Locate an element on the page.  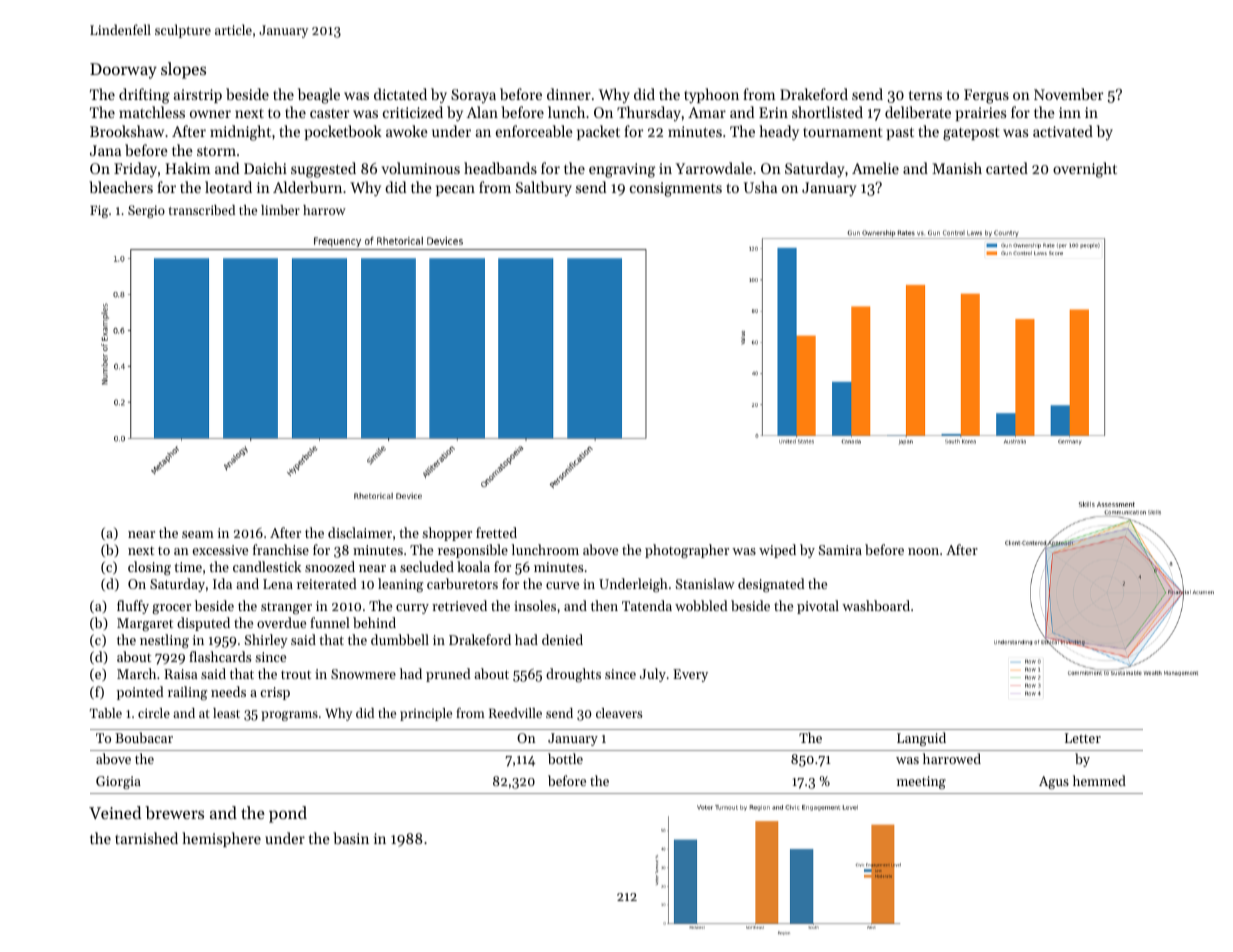
noon is located at coordinates (923, 551).
